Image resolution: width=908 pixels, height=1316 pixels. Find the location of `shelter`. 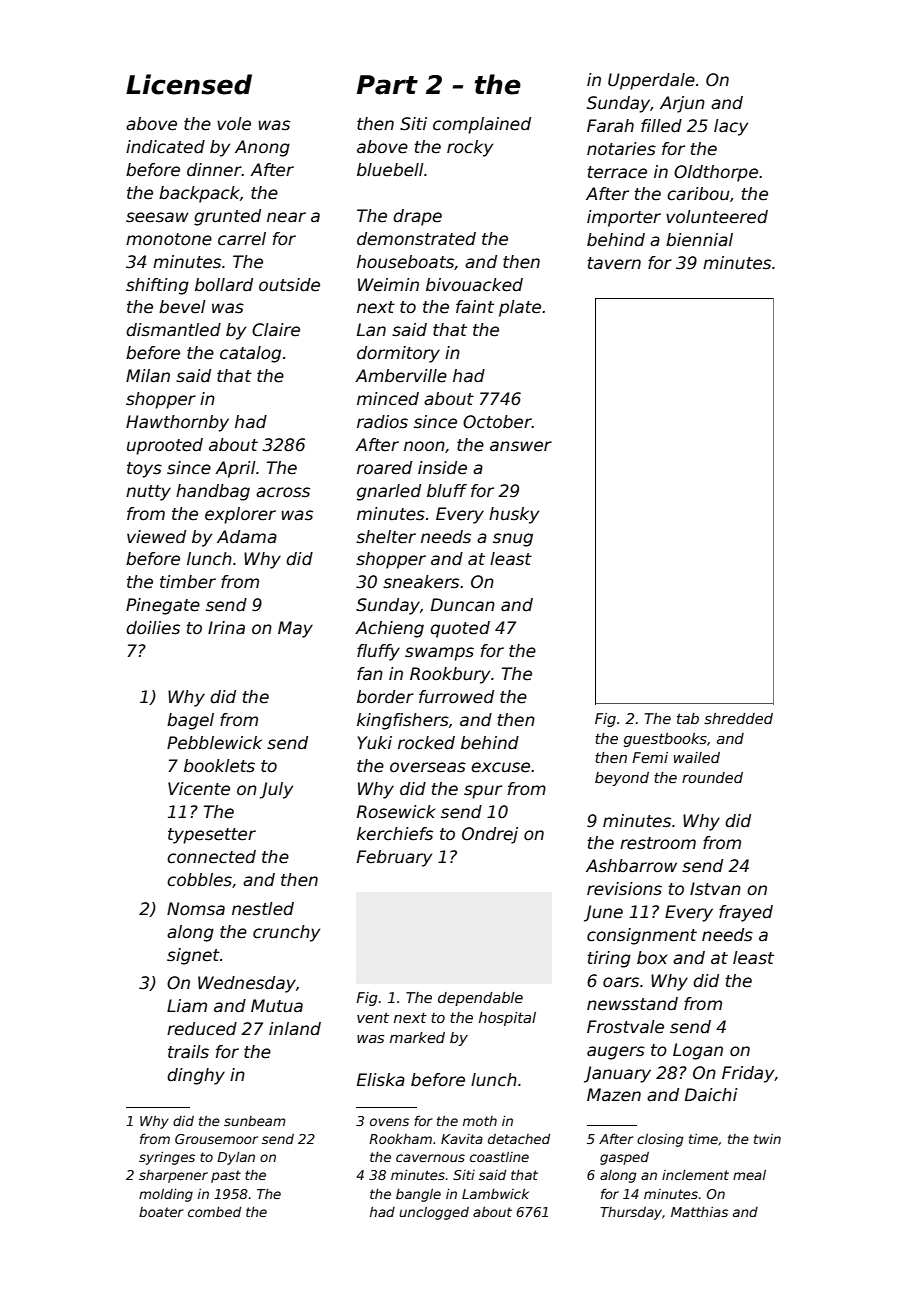

shelter is located at coordinates (386, 537).
